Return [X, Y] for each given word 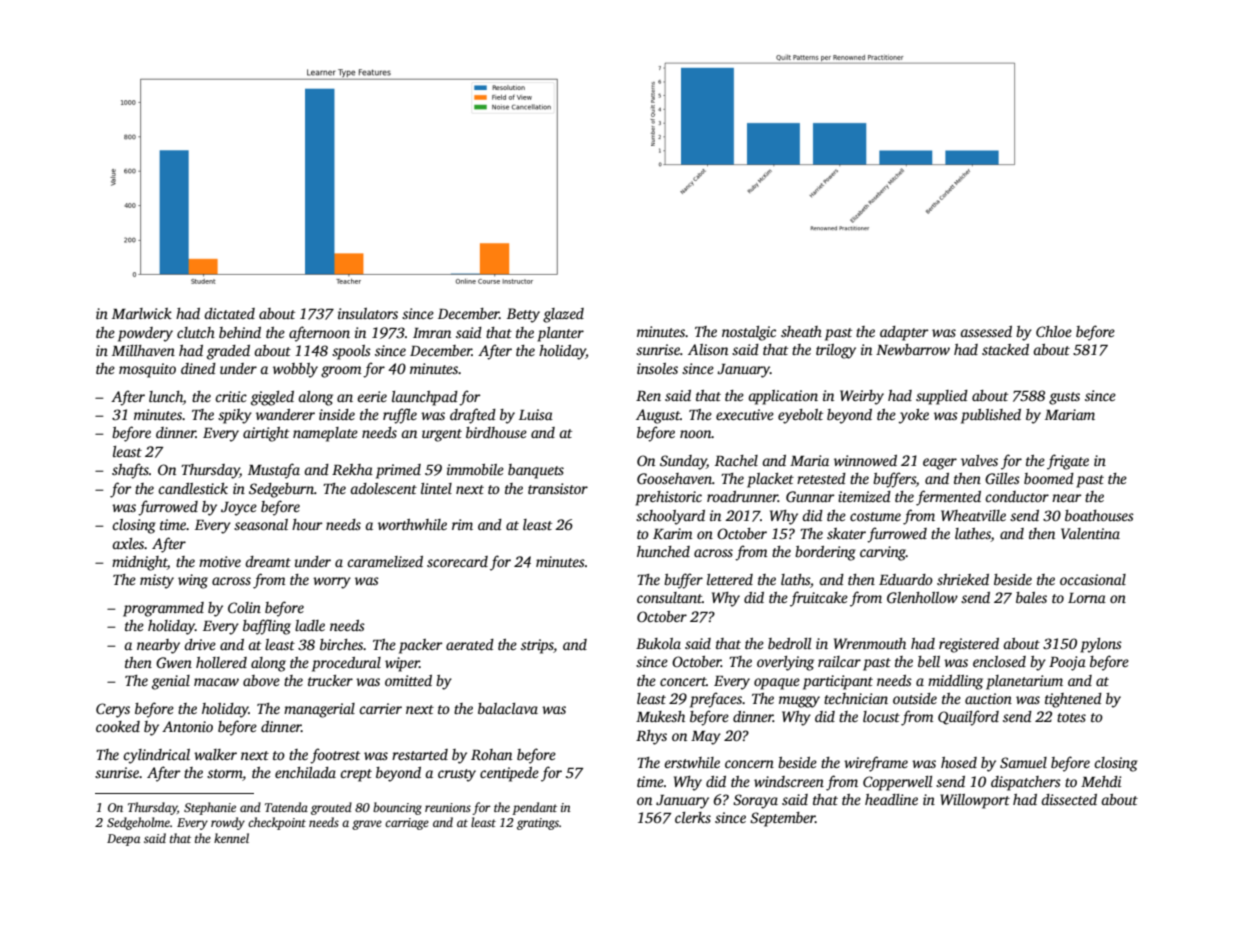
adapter [904, 333]
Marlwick [142, 313]
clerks [693, 817]
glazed [563, 315]
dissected [1069, 799]
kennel [231, 838]
